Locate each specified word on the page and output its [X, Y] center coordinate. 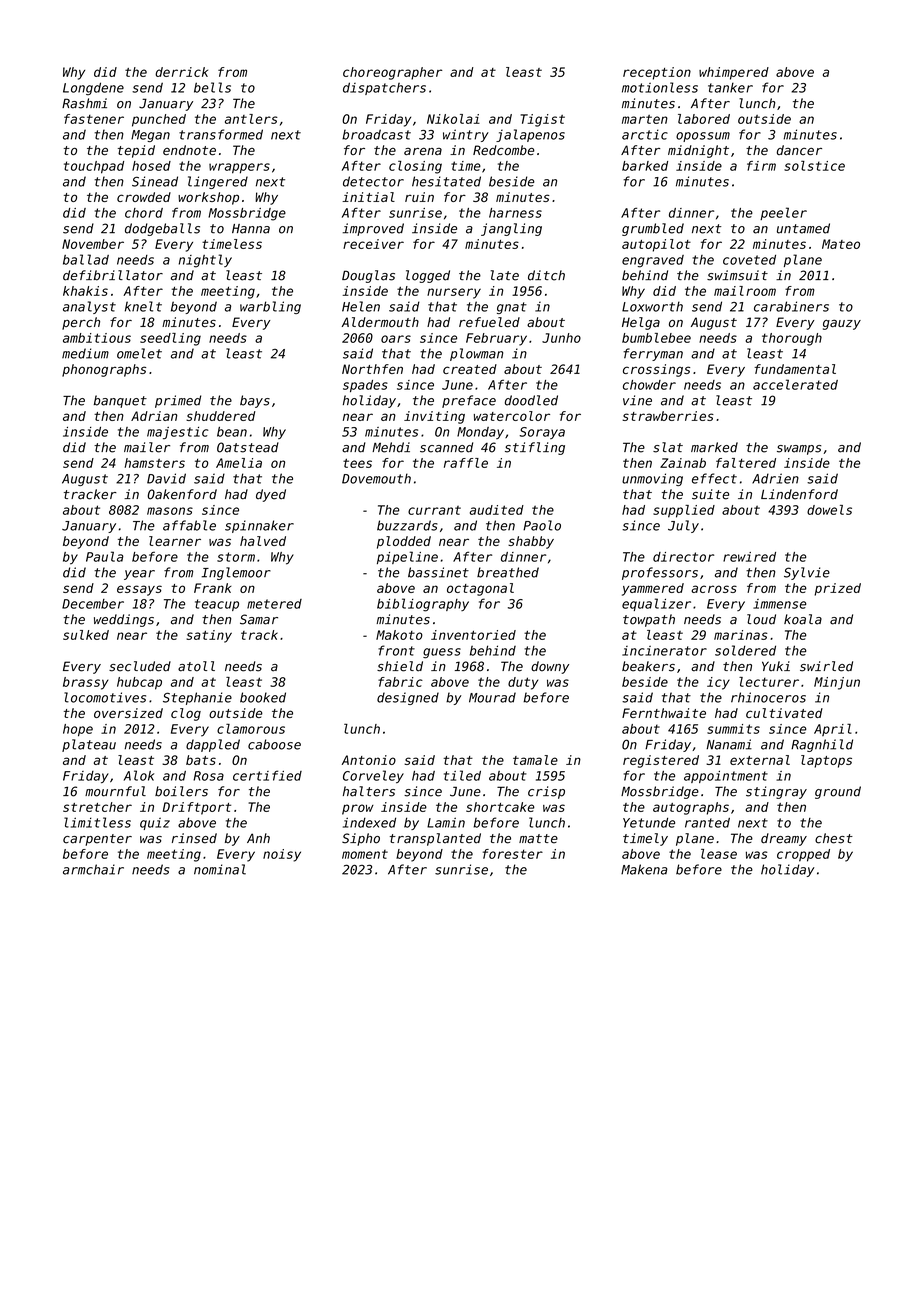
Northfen [372, 369]
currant [434, 510]
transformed [221, 134]
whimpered [734, 73]
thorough [792, 339]
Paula [105, 556]
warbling [270, 307]
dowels [829, 510]
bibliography [423, 605]
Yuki [776, 666]
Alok [139, 775]
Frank [212, 588]
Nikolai [453, 119]
